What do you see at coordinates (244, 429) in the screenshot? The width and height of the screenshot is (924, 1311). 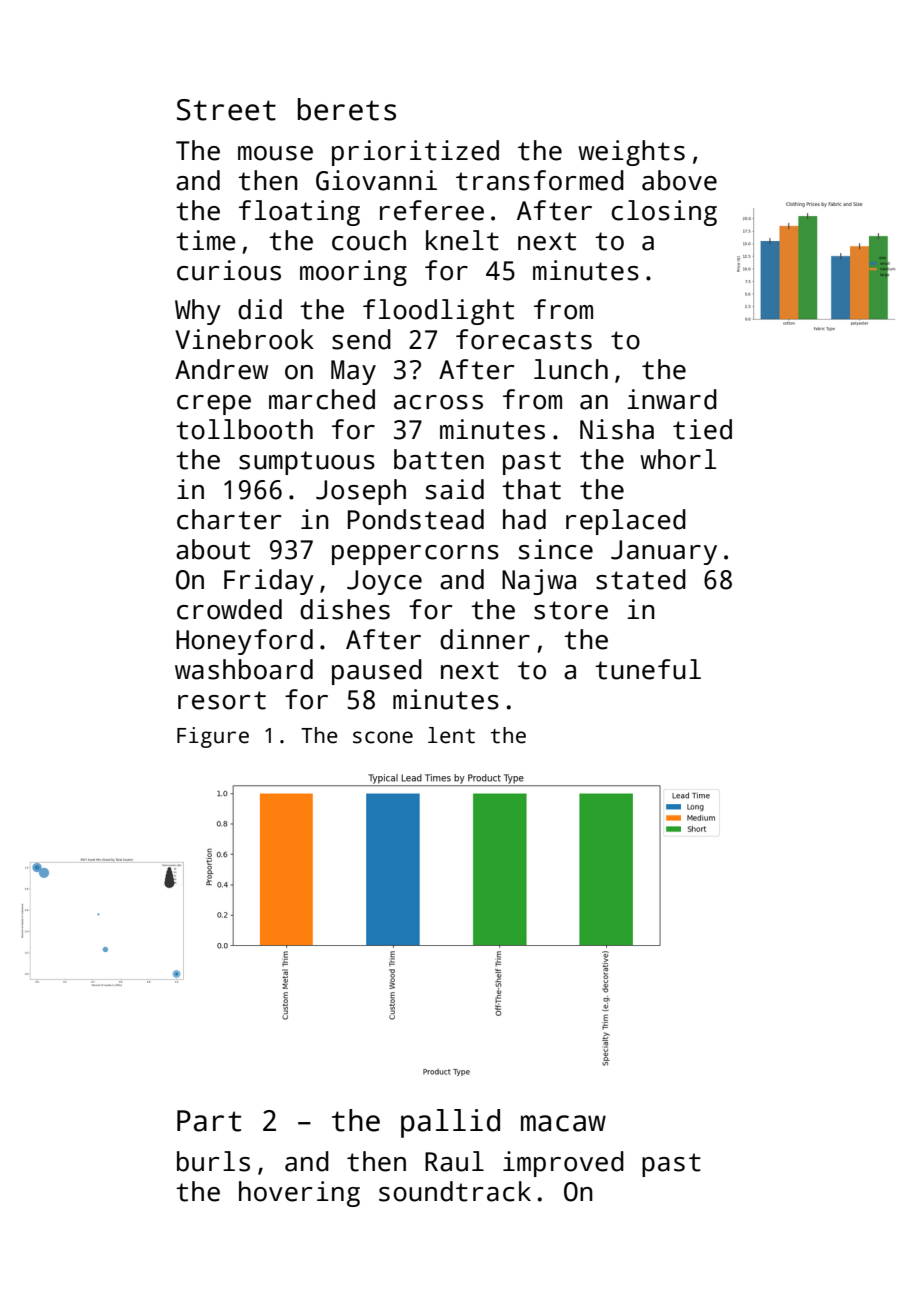 I see `tollbooth` at bounding box center [244, 429].
